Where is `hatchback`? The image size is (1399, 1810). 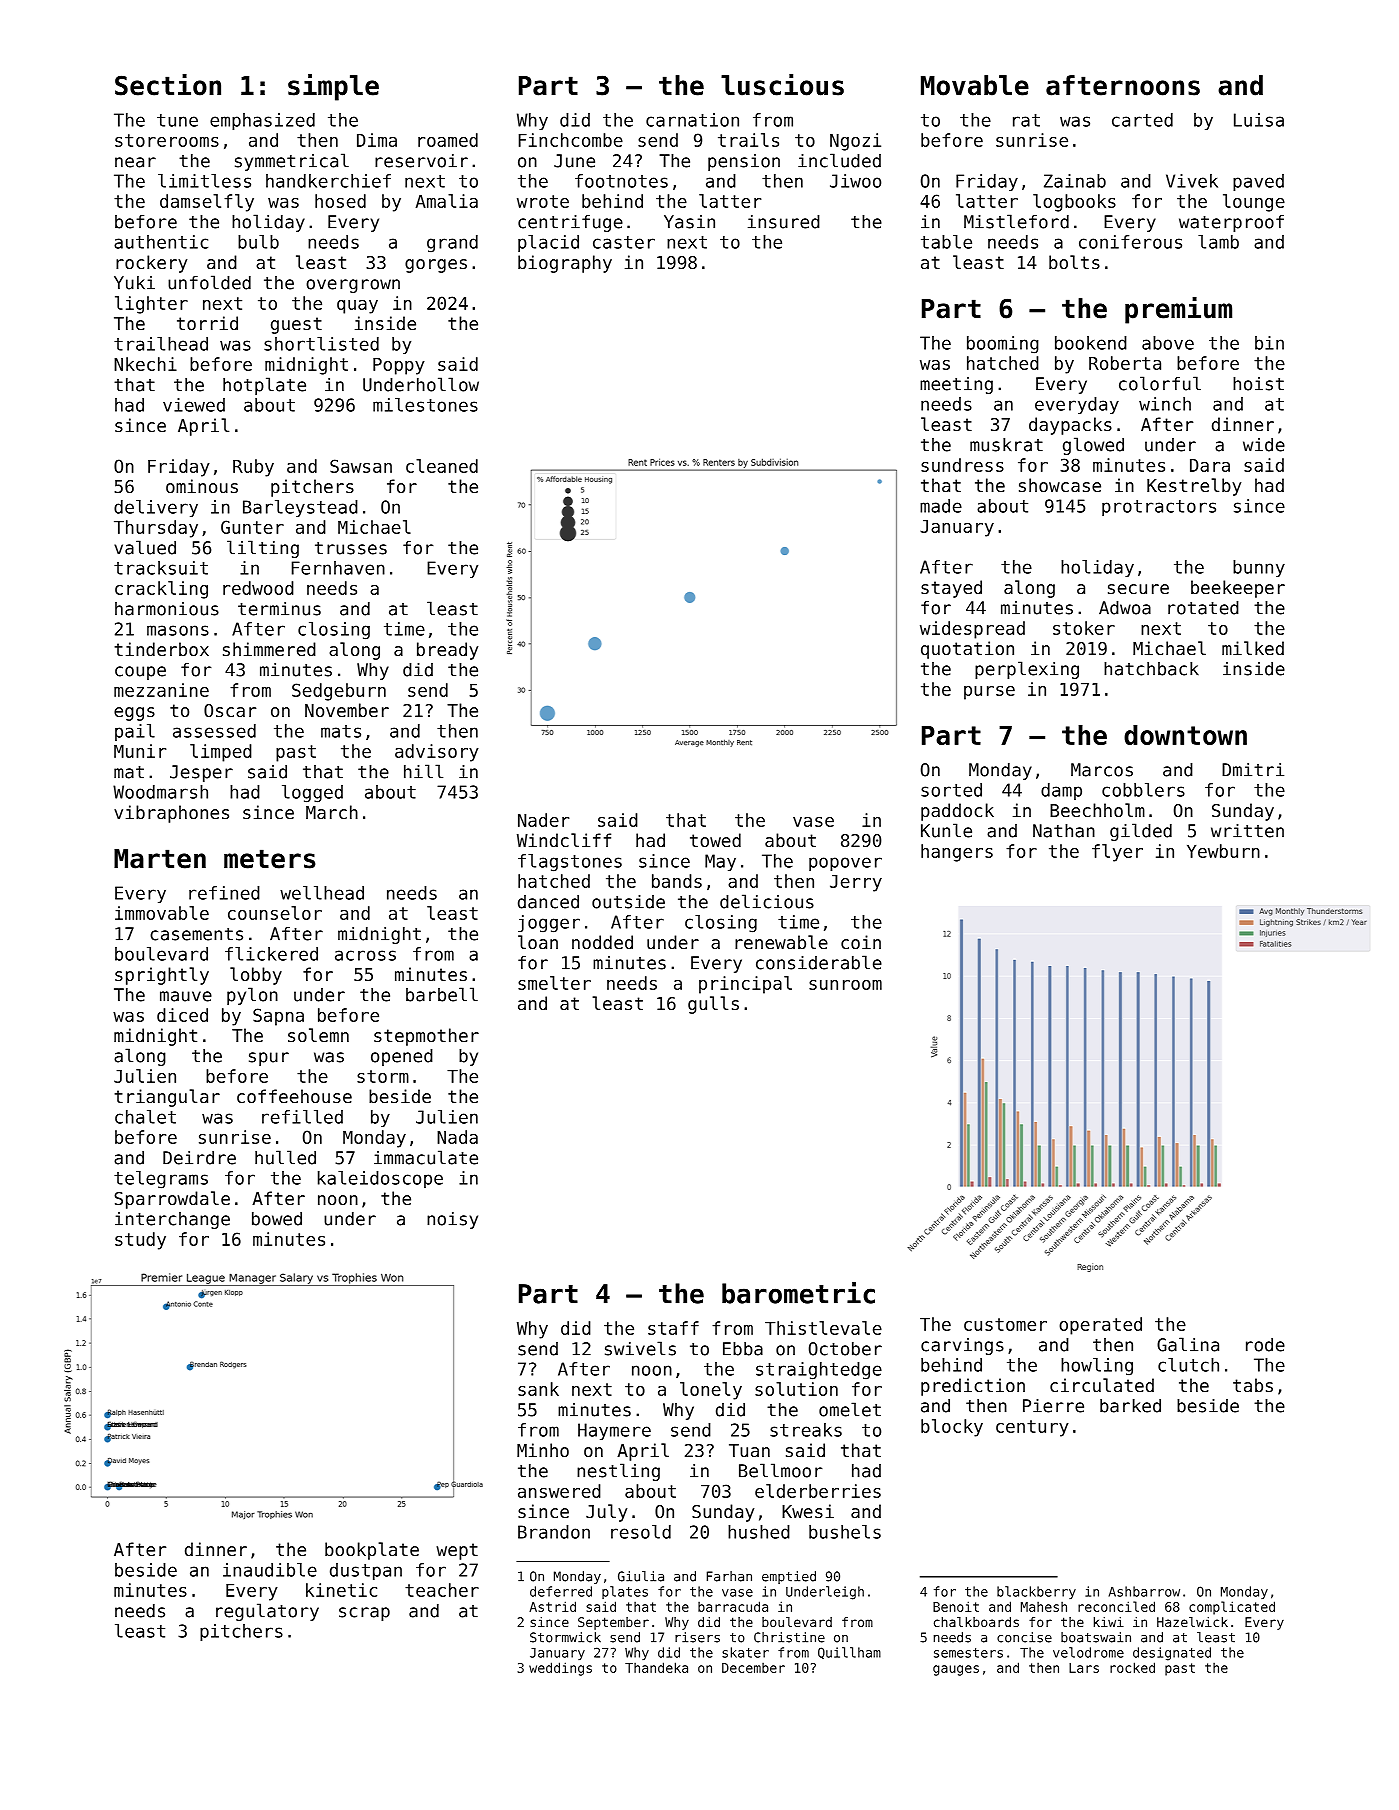 hatchback is located at coordinates (1151, 669).
